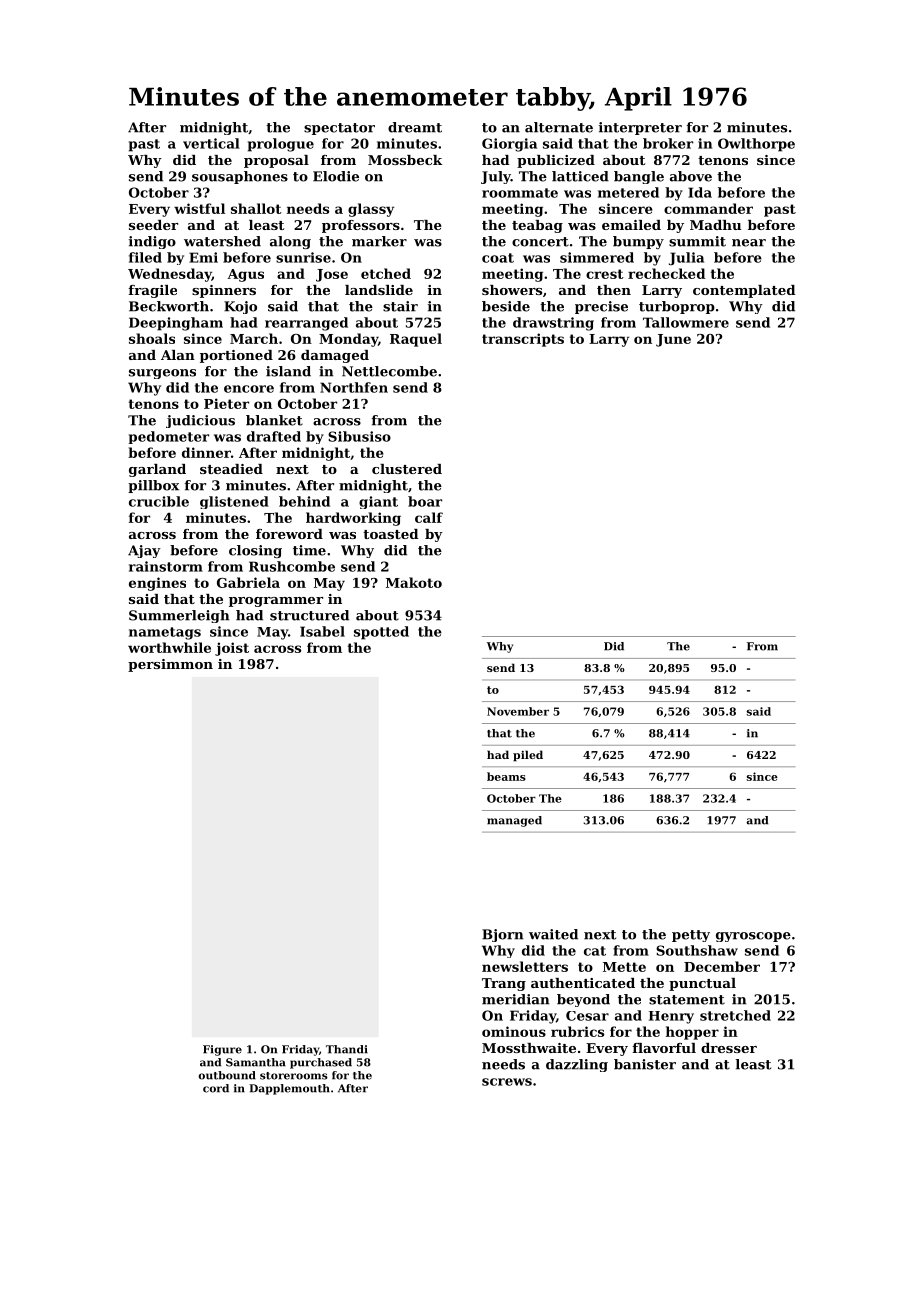  I want to click on near, so click(749, 243).
